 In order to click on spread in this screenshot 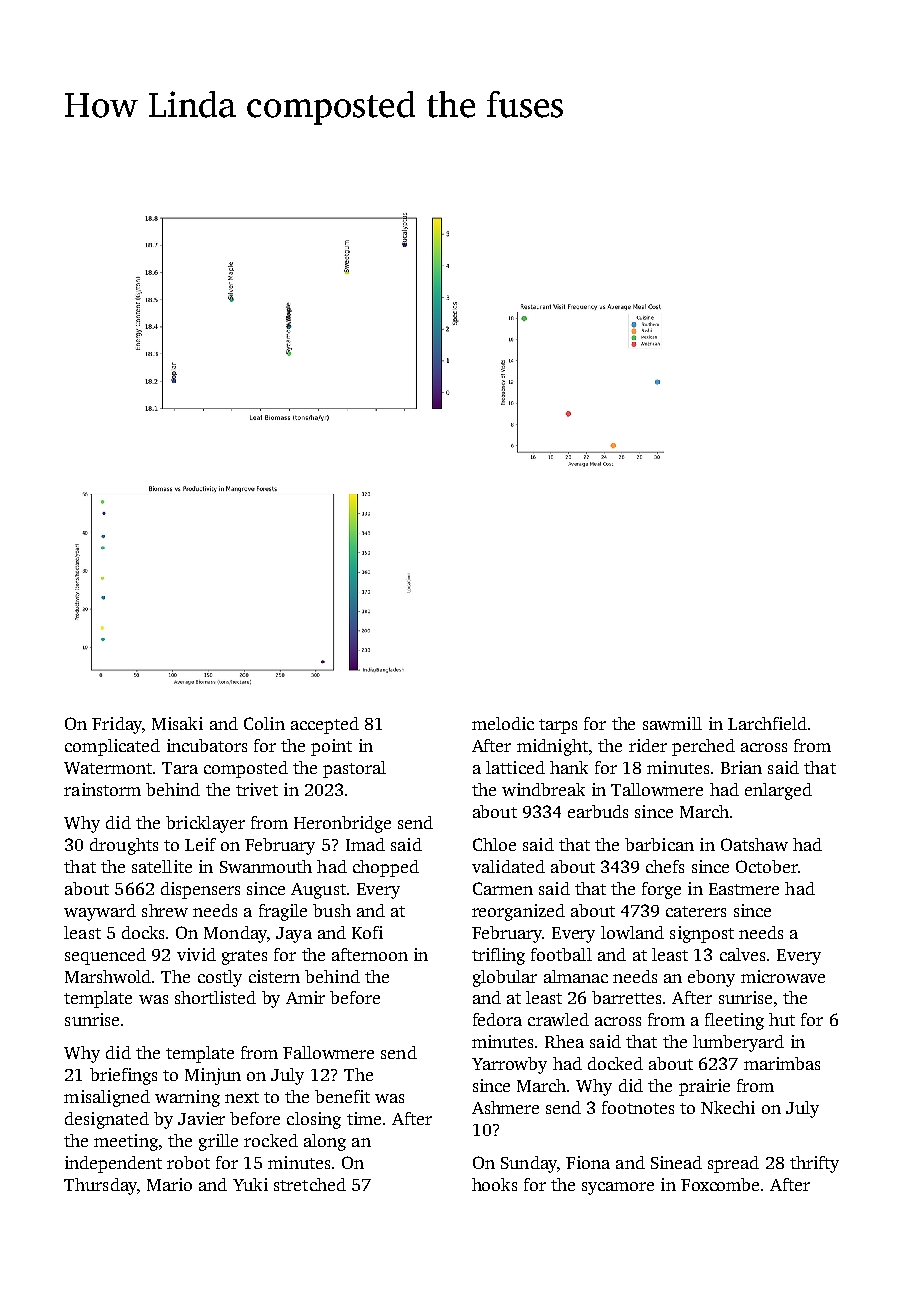, I will do `click(733, 1164)`.
